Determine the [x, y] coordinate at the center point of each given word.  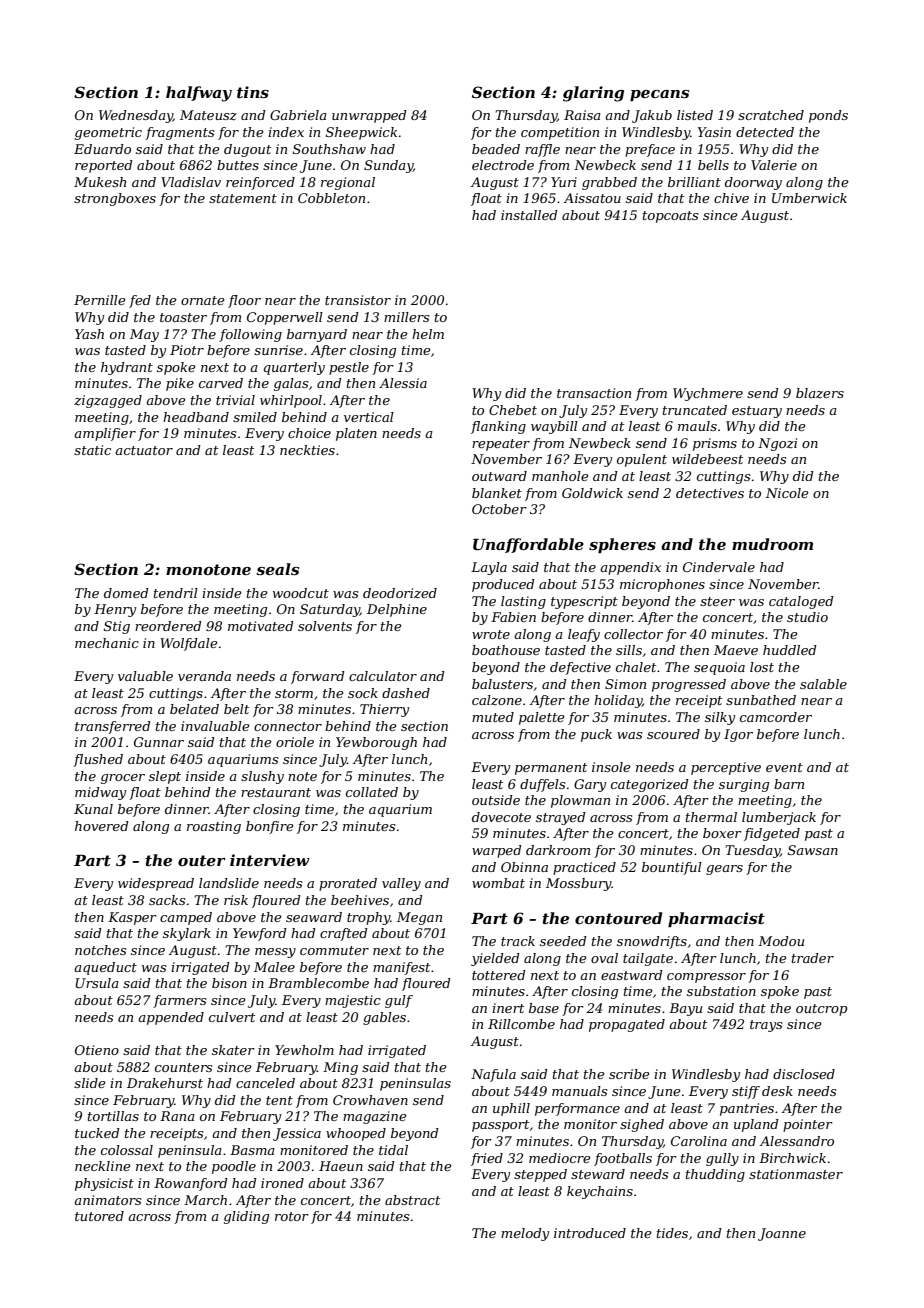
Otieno [97, 1050]
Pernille [100, 300]
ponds [828, 116]
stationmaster [796, 1174]
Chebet [513, 410]
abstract [412, 1200]
